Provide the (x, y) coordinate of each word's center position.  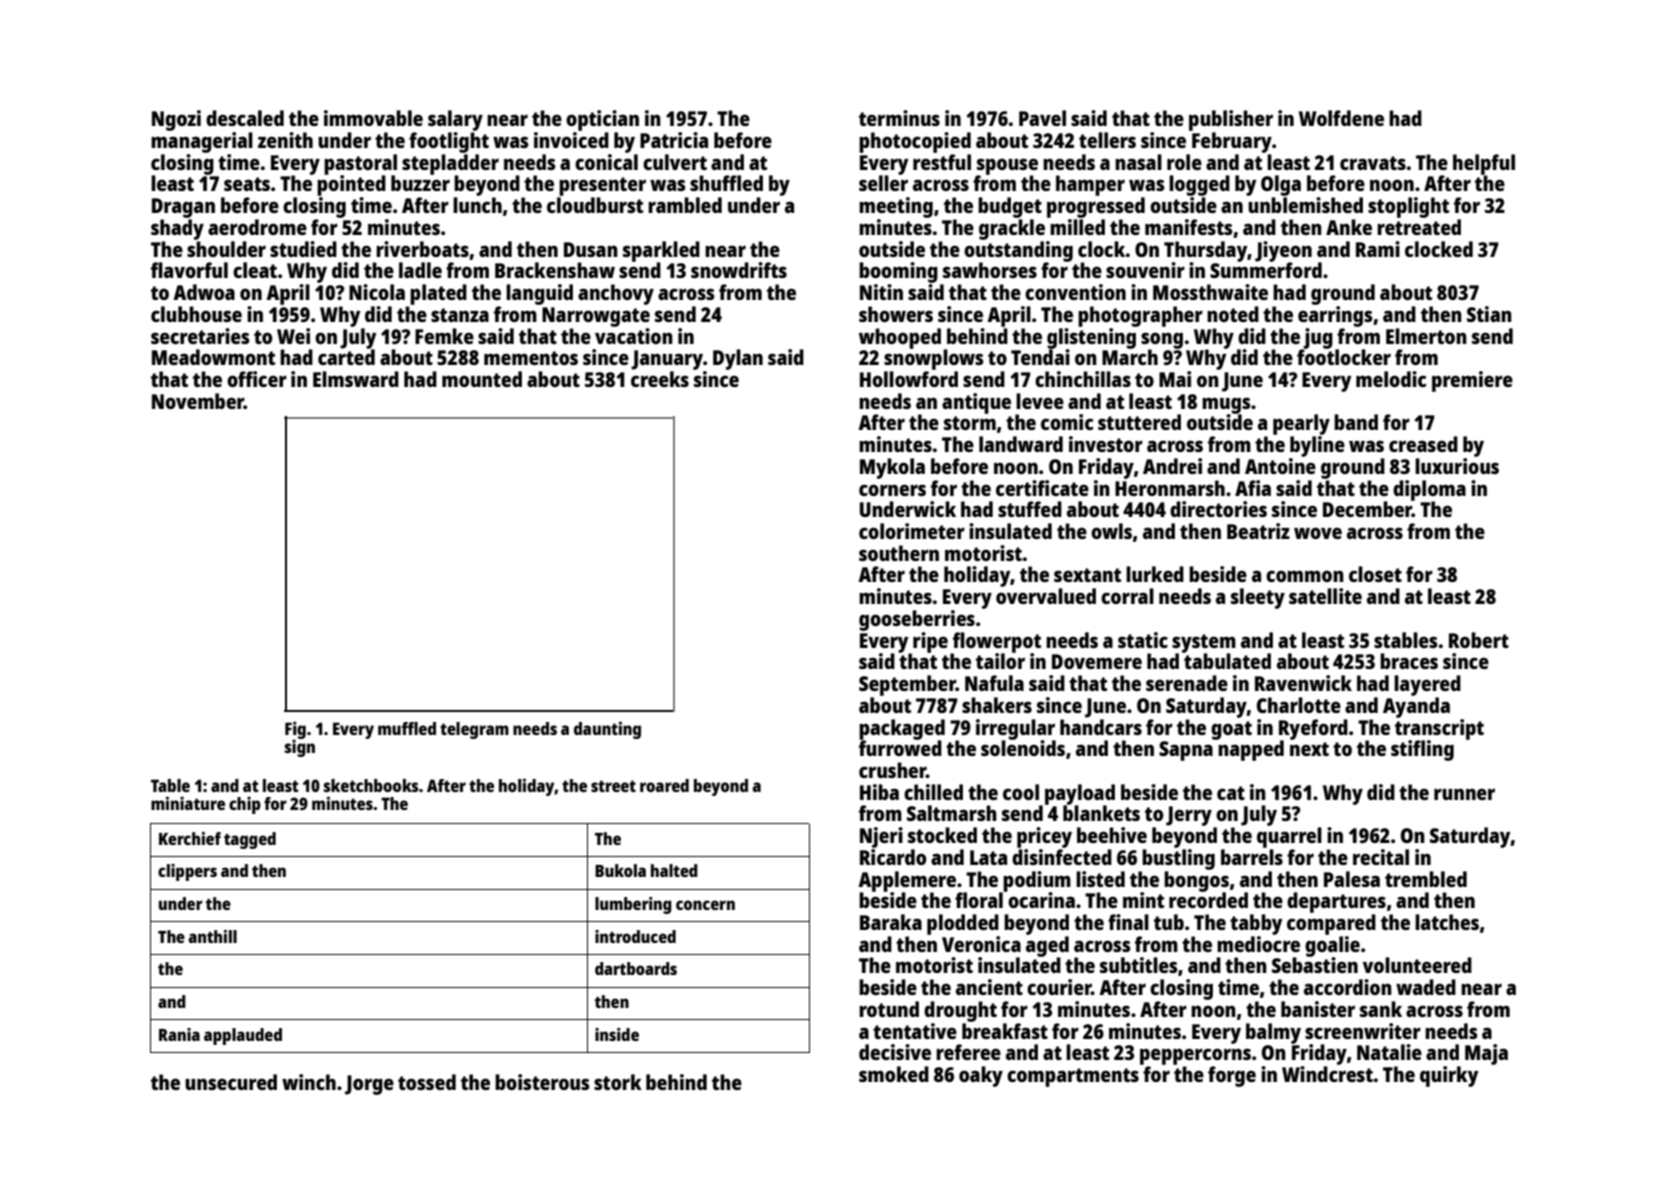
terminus (899, 118)
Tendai (1040, 357)
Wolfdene (1341, 118)
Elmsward (356, 379)
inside (617, 1034)
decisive (895, 1052)
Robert (1479, 640)
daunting (607, 730)
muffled (407, 728)
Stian (1489, 314)
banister (1318, 1009)
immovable (373, 118)
